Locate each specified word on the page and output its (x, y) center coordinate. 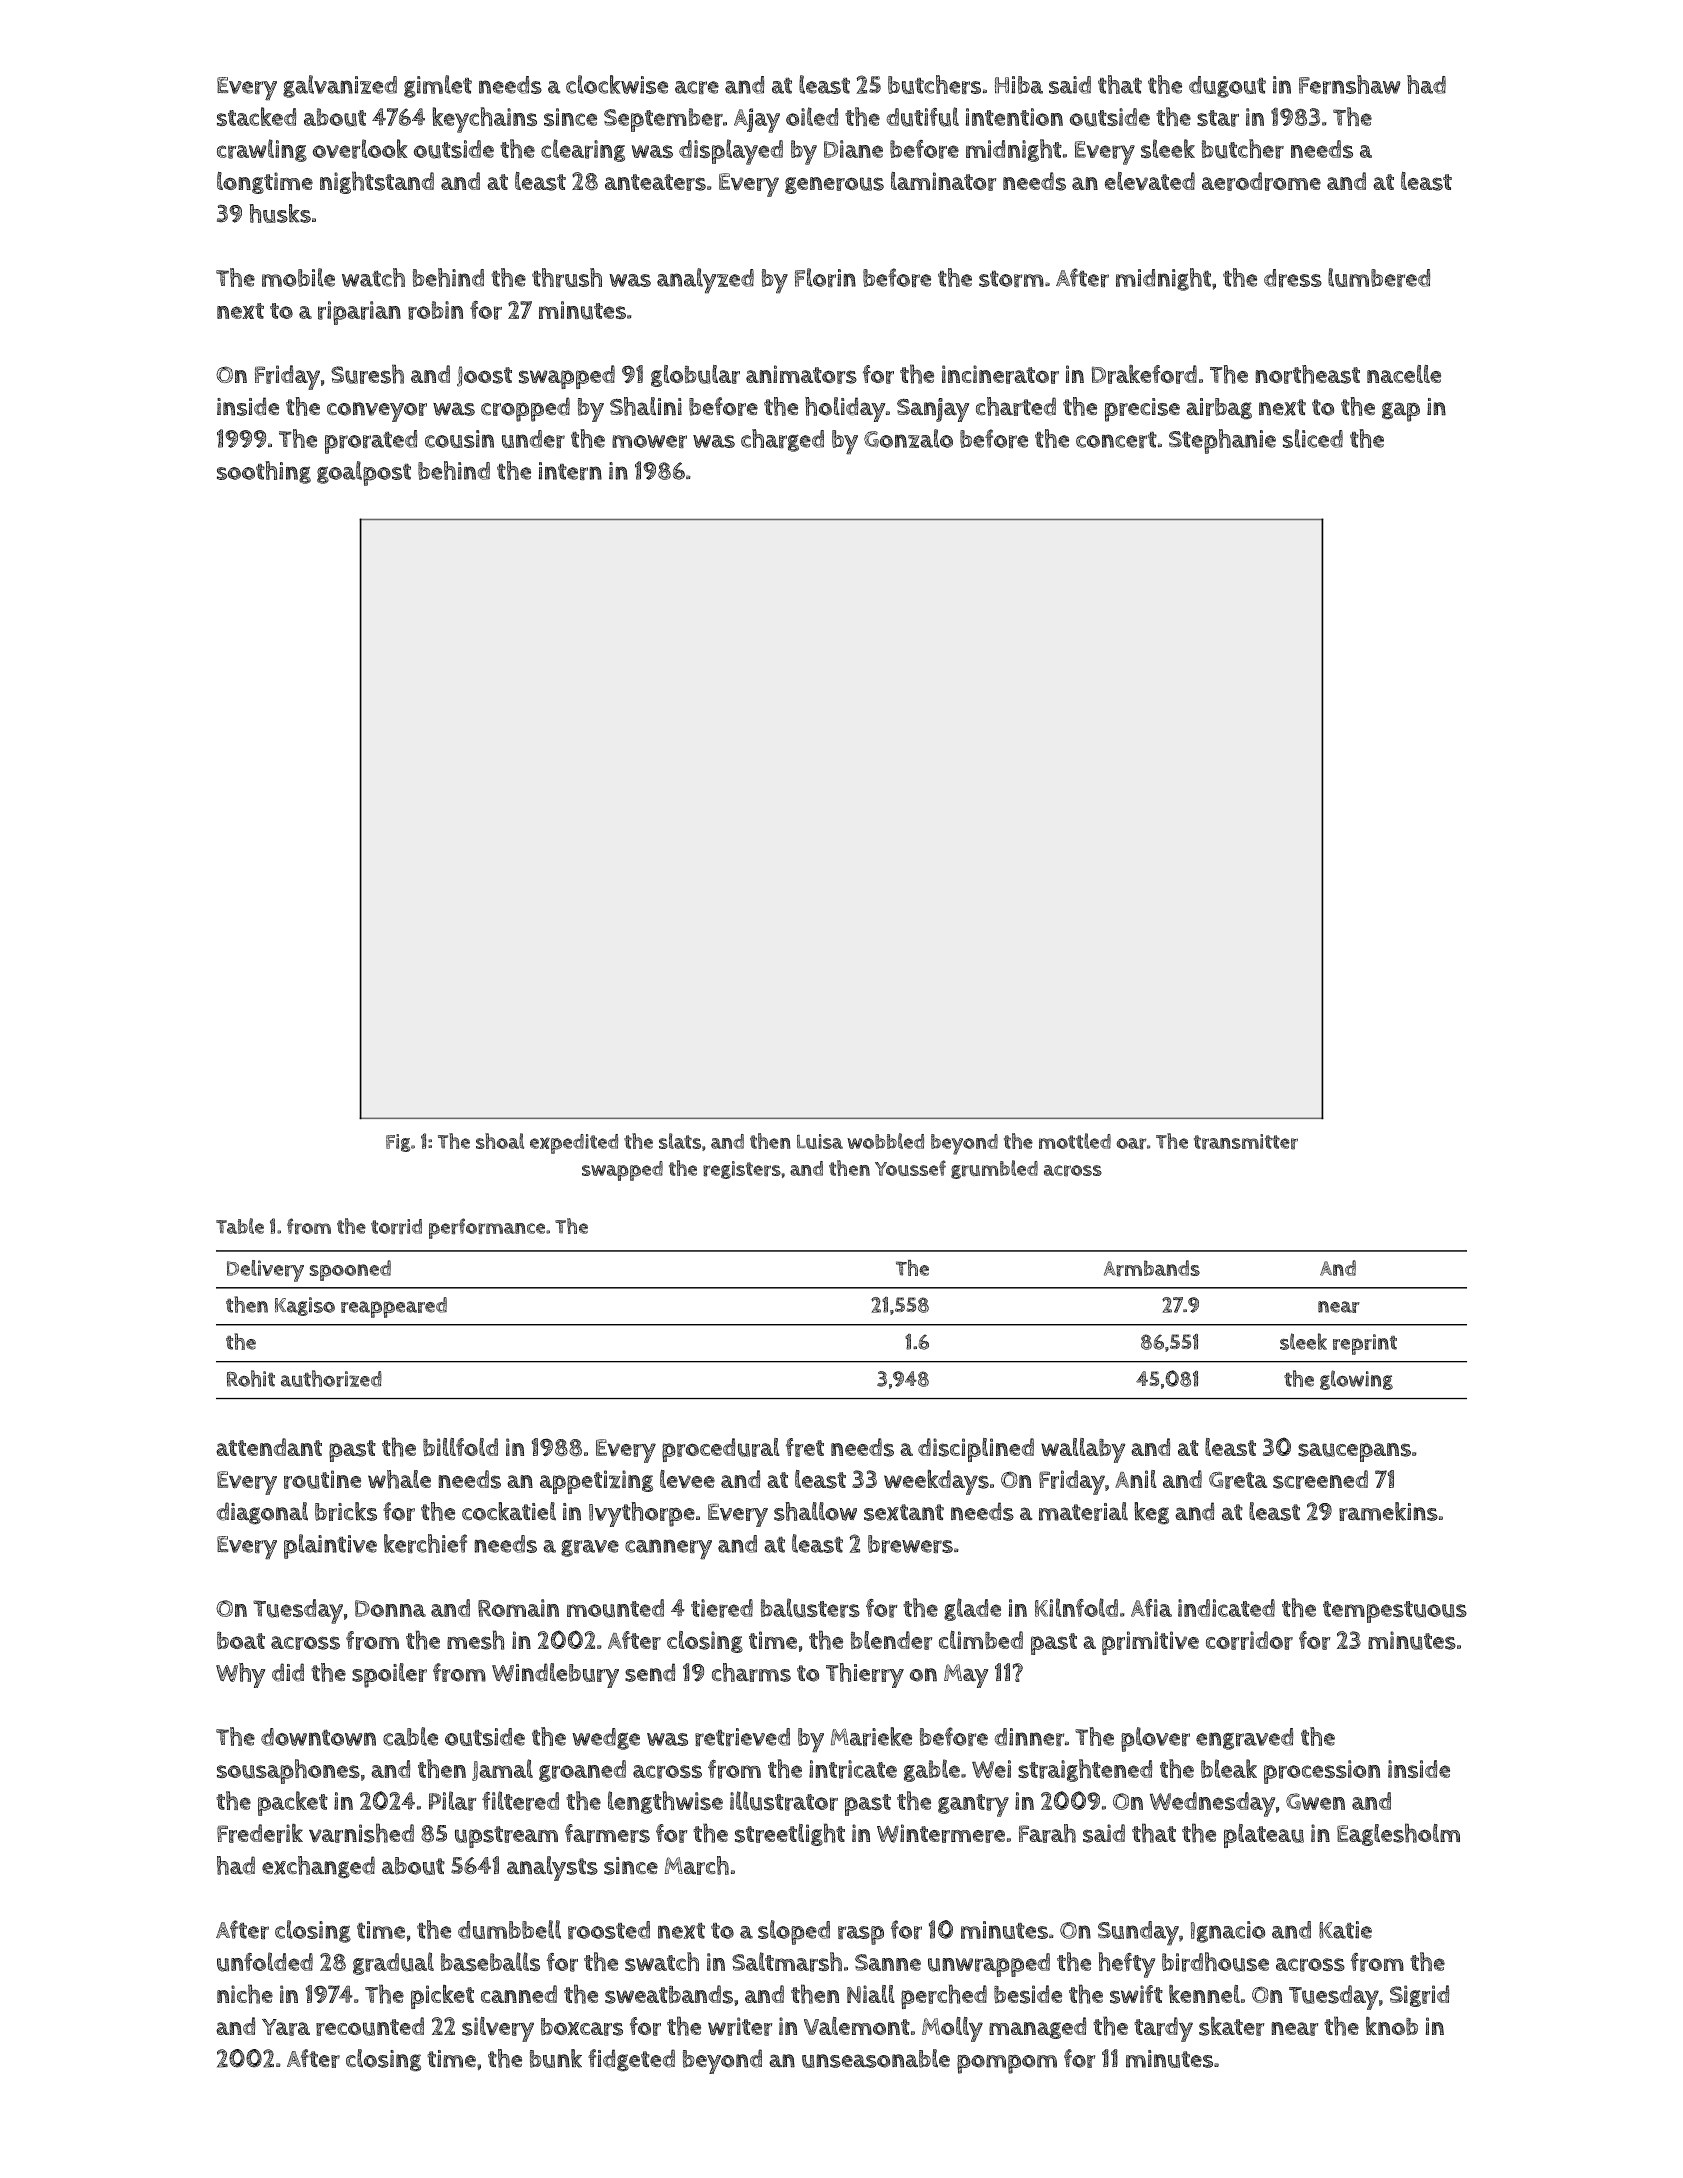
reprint (1365, 1344)
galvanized (340, 86)
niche (245, 1994)
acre (697, 87)
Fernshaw (1350, 84)
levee (687, 1479)
